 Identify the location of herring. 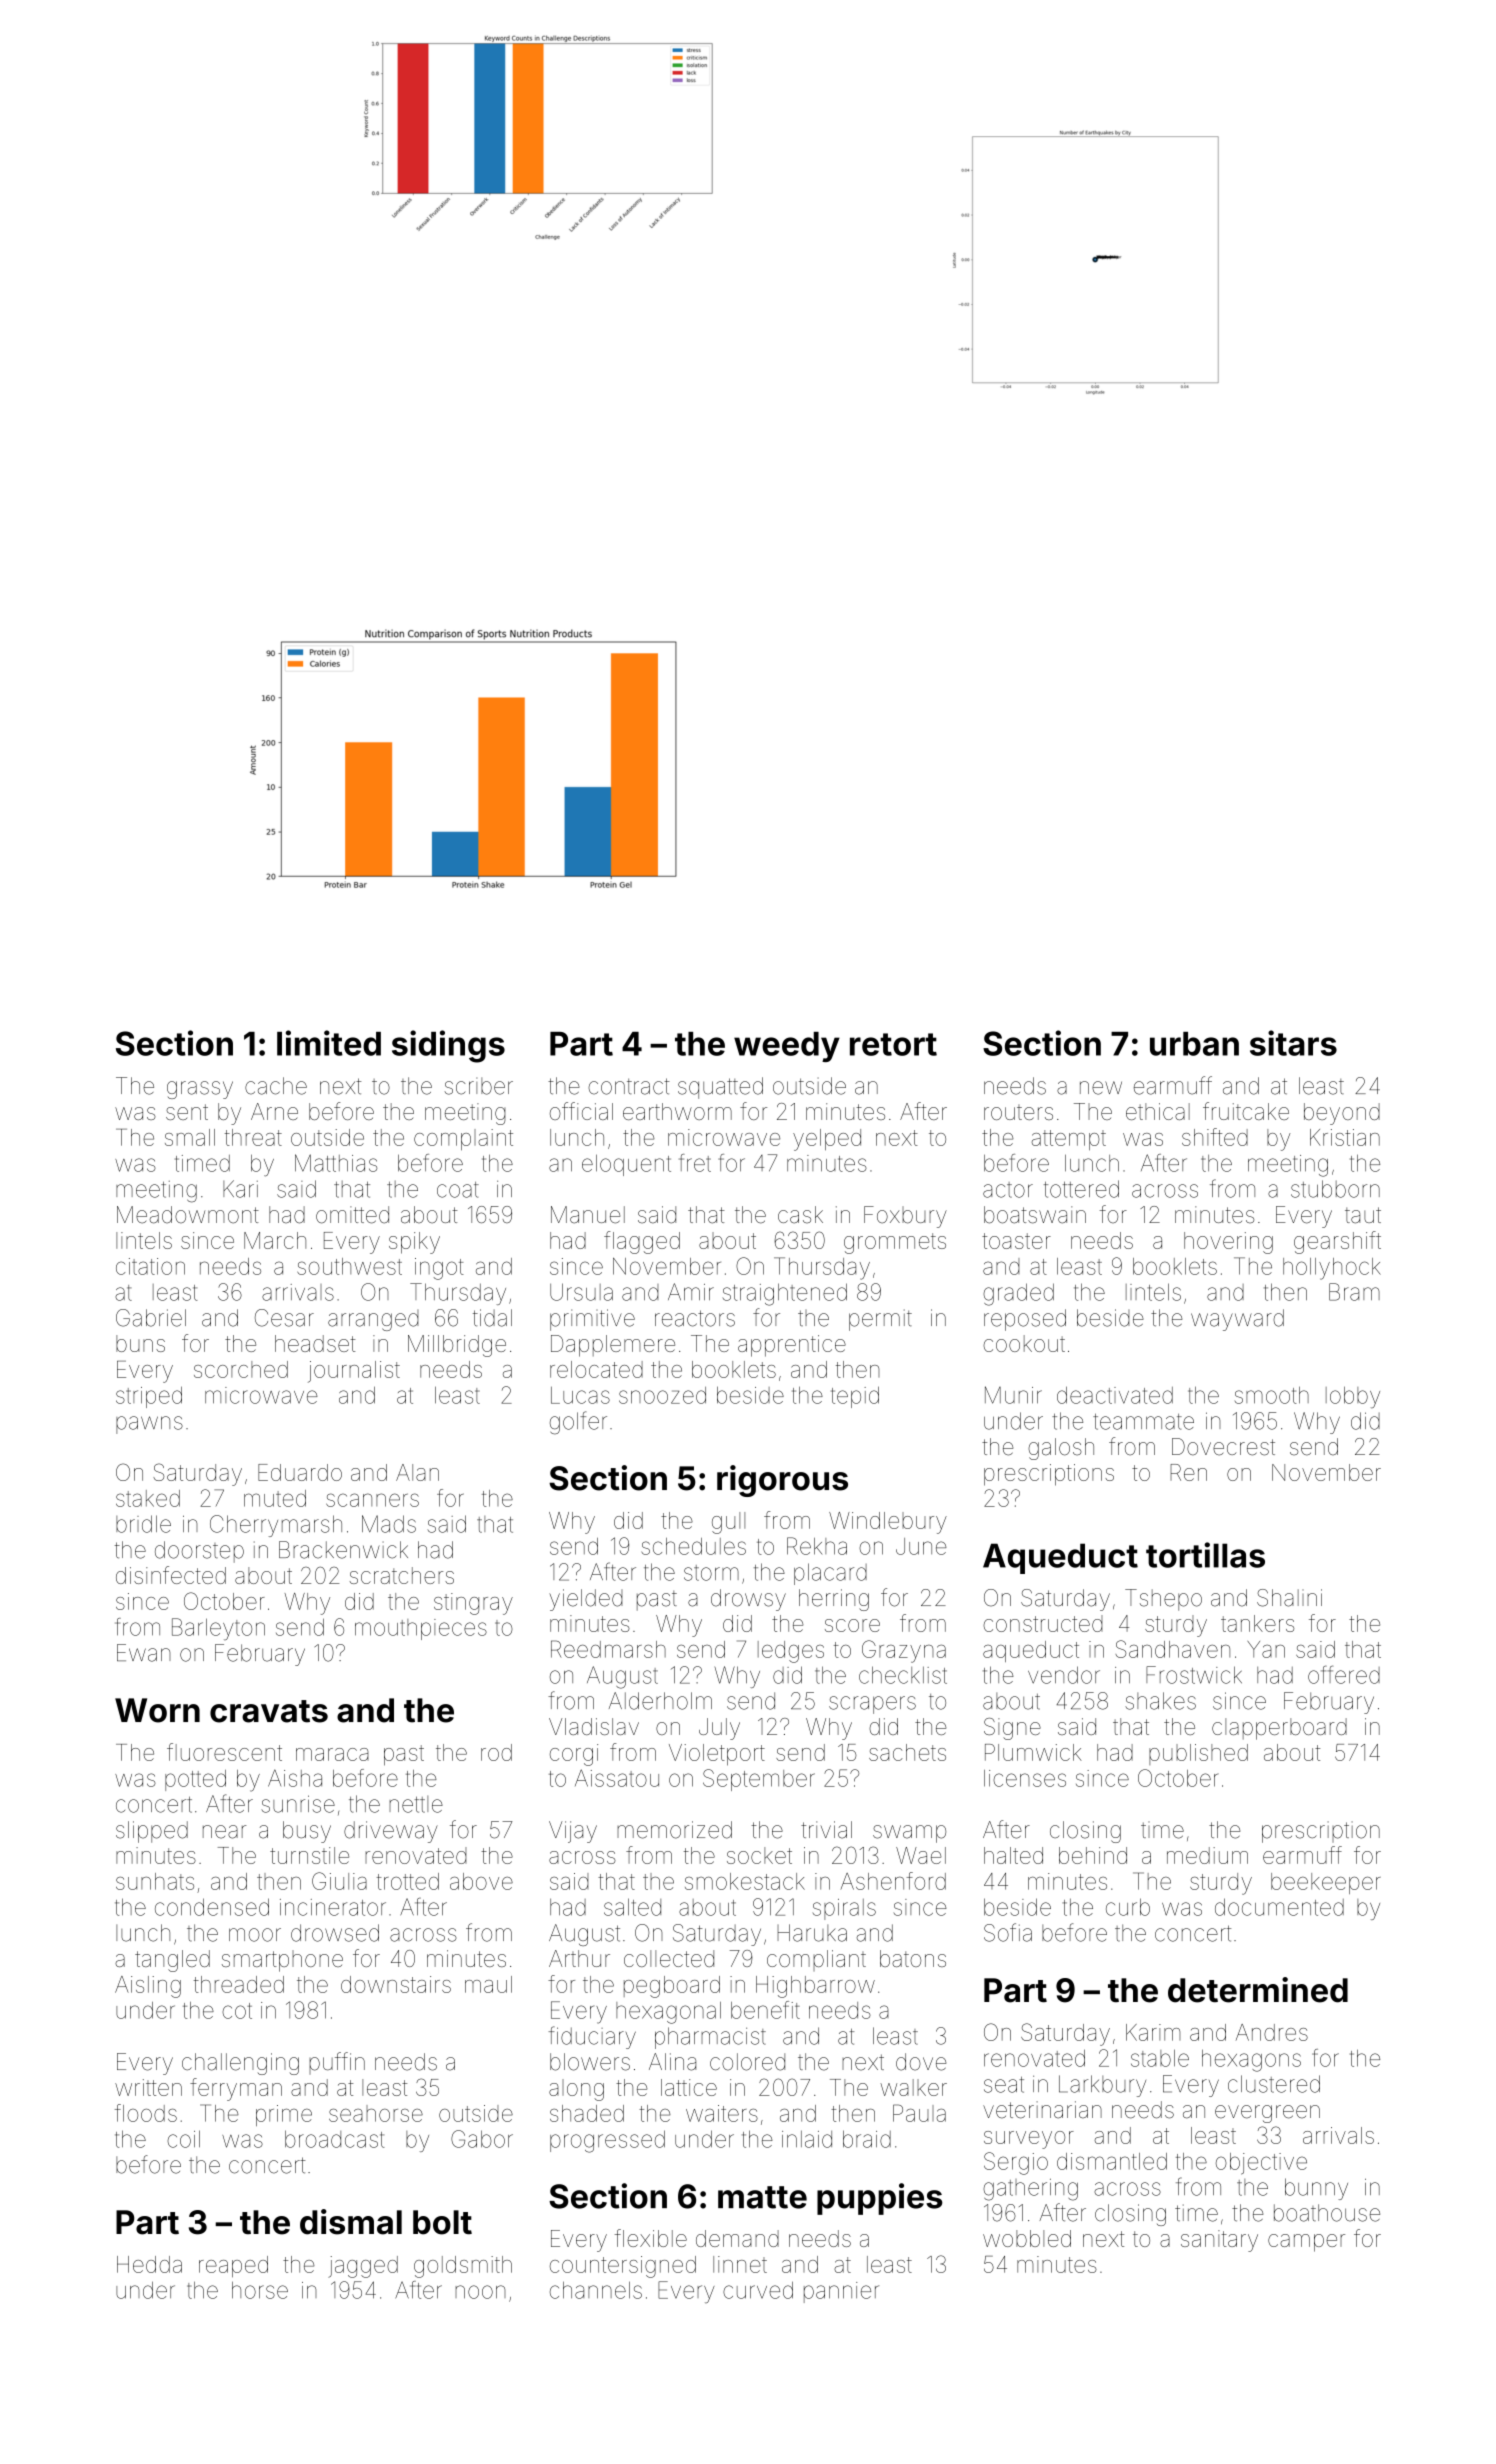
(834, 1600).
